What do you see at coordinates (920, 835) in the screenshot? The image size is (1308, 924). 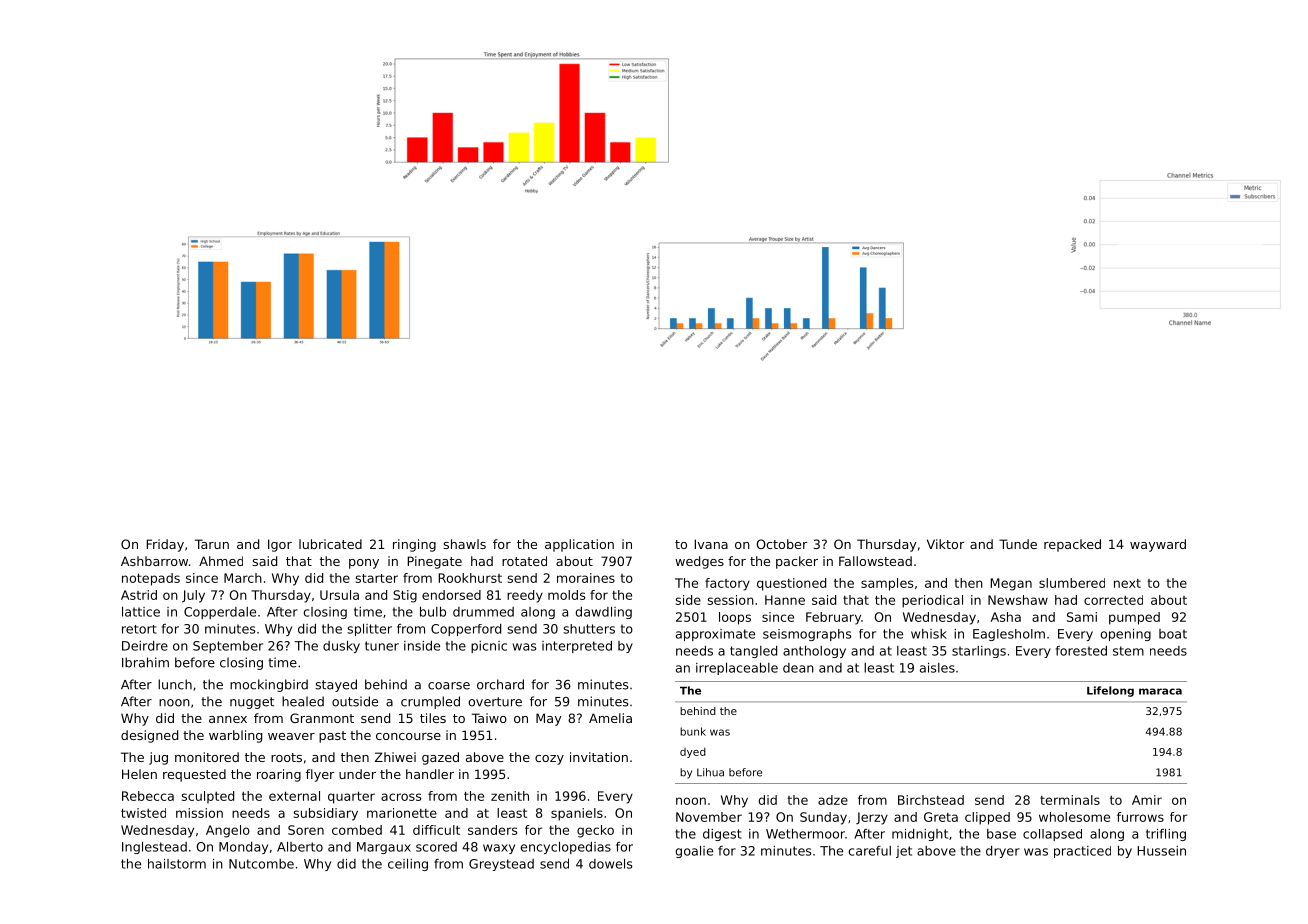 I see `midnight` at bounding box center [920, 835].
